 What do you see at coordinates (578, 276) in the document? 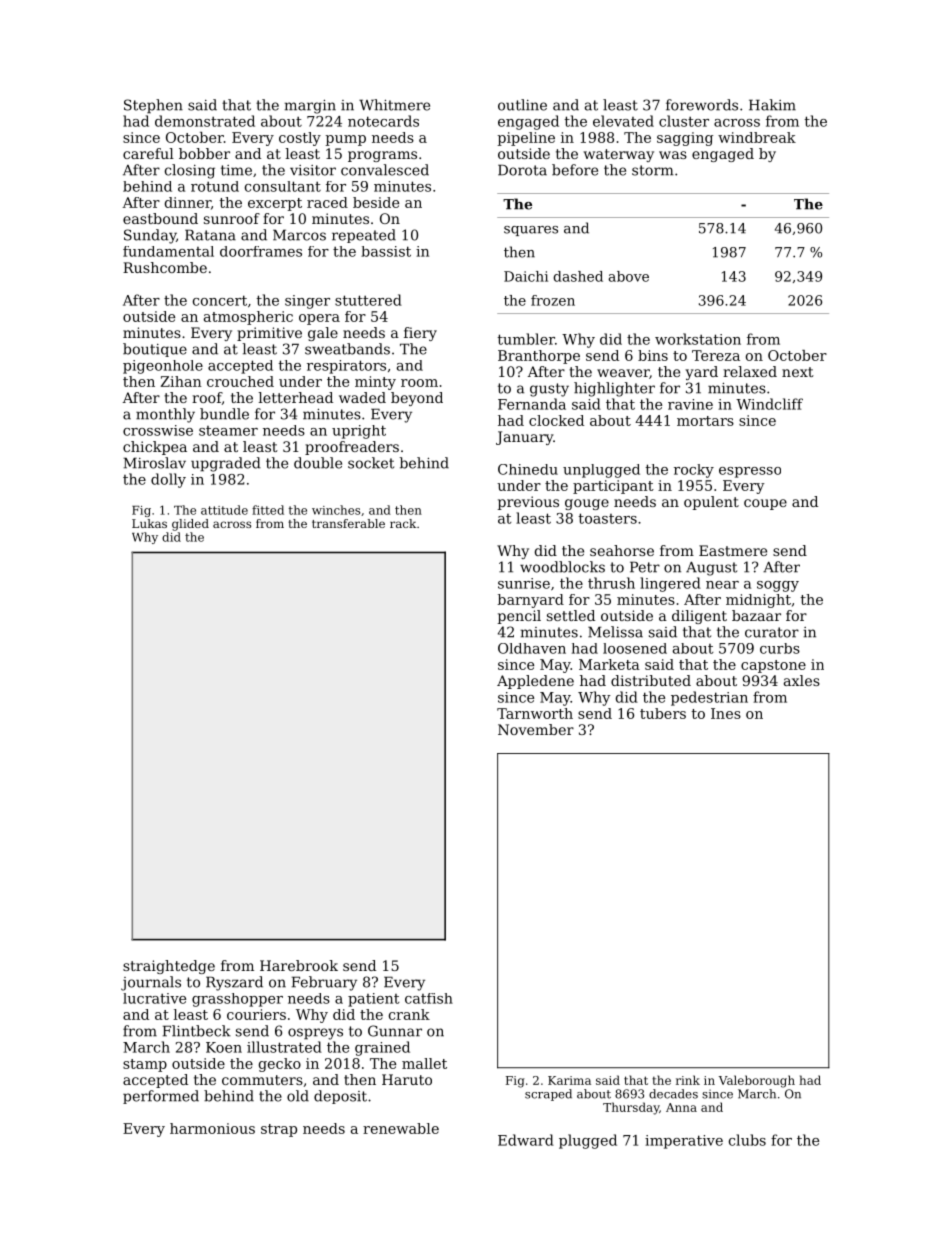
I see `dashed` at bounding box center [578, 276].
